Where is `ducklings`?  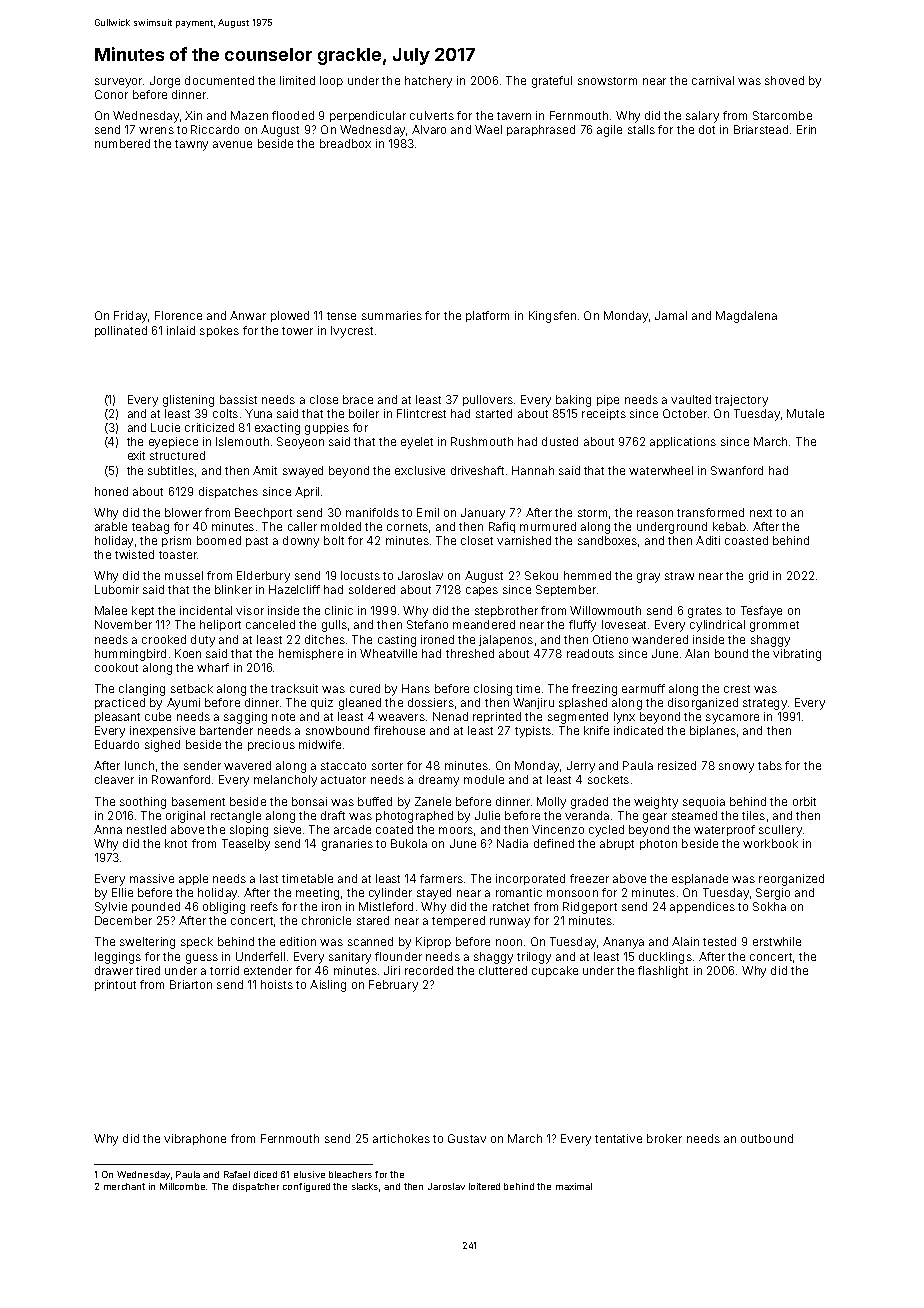
ducklings is located at coordinates (665, 958).
